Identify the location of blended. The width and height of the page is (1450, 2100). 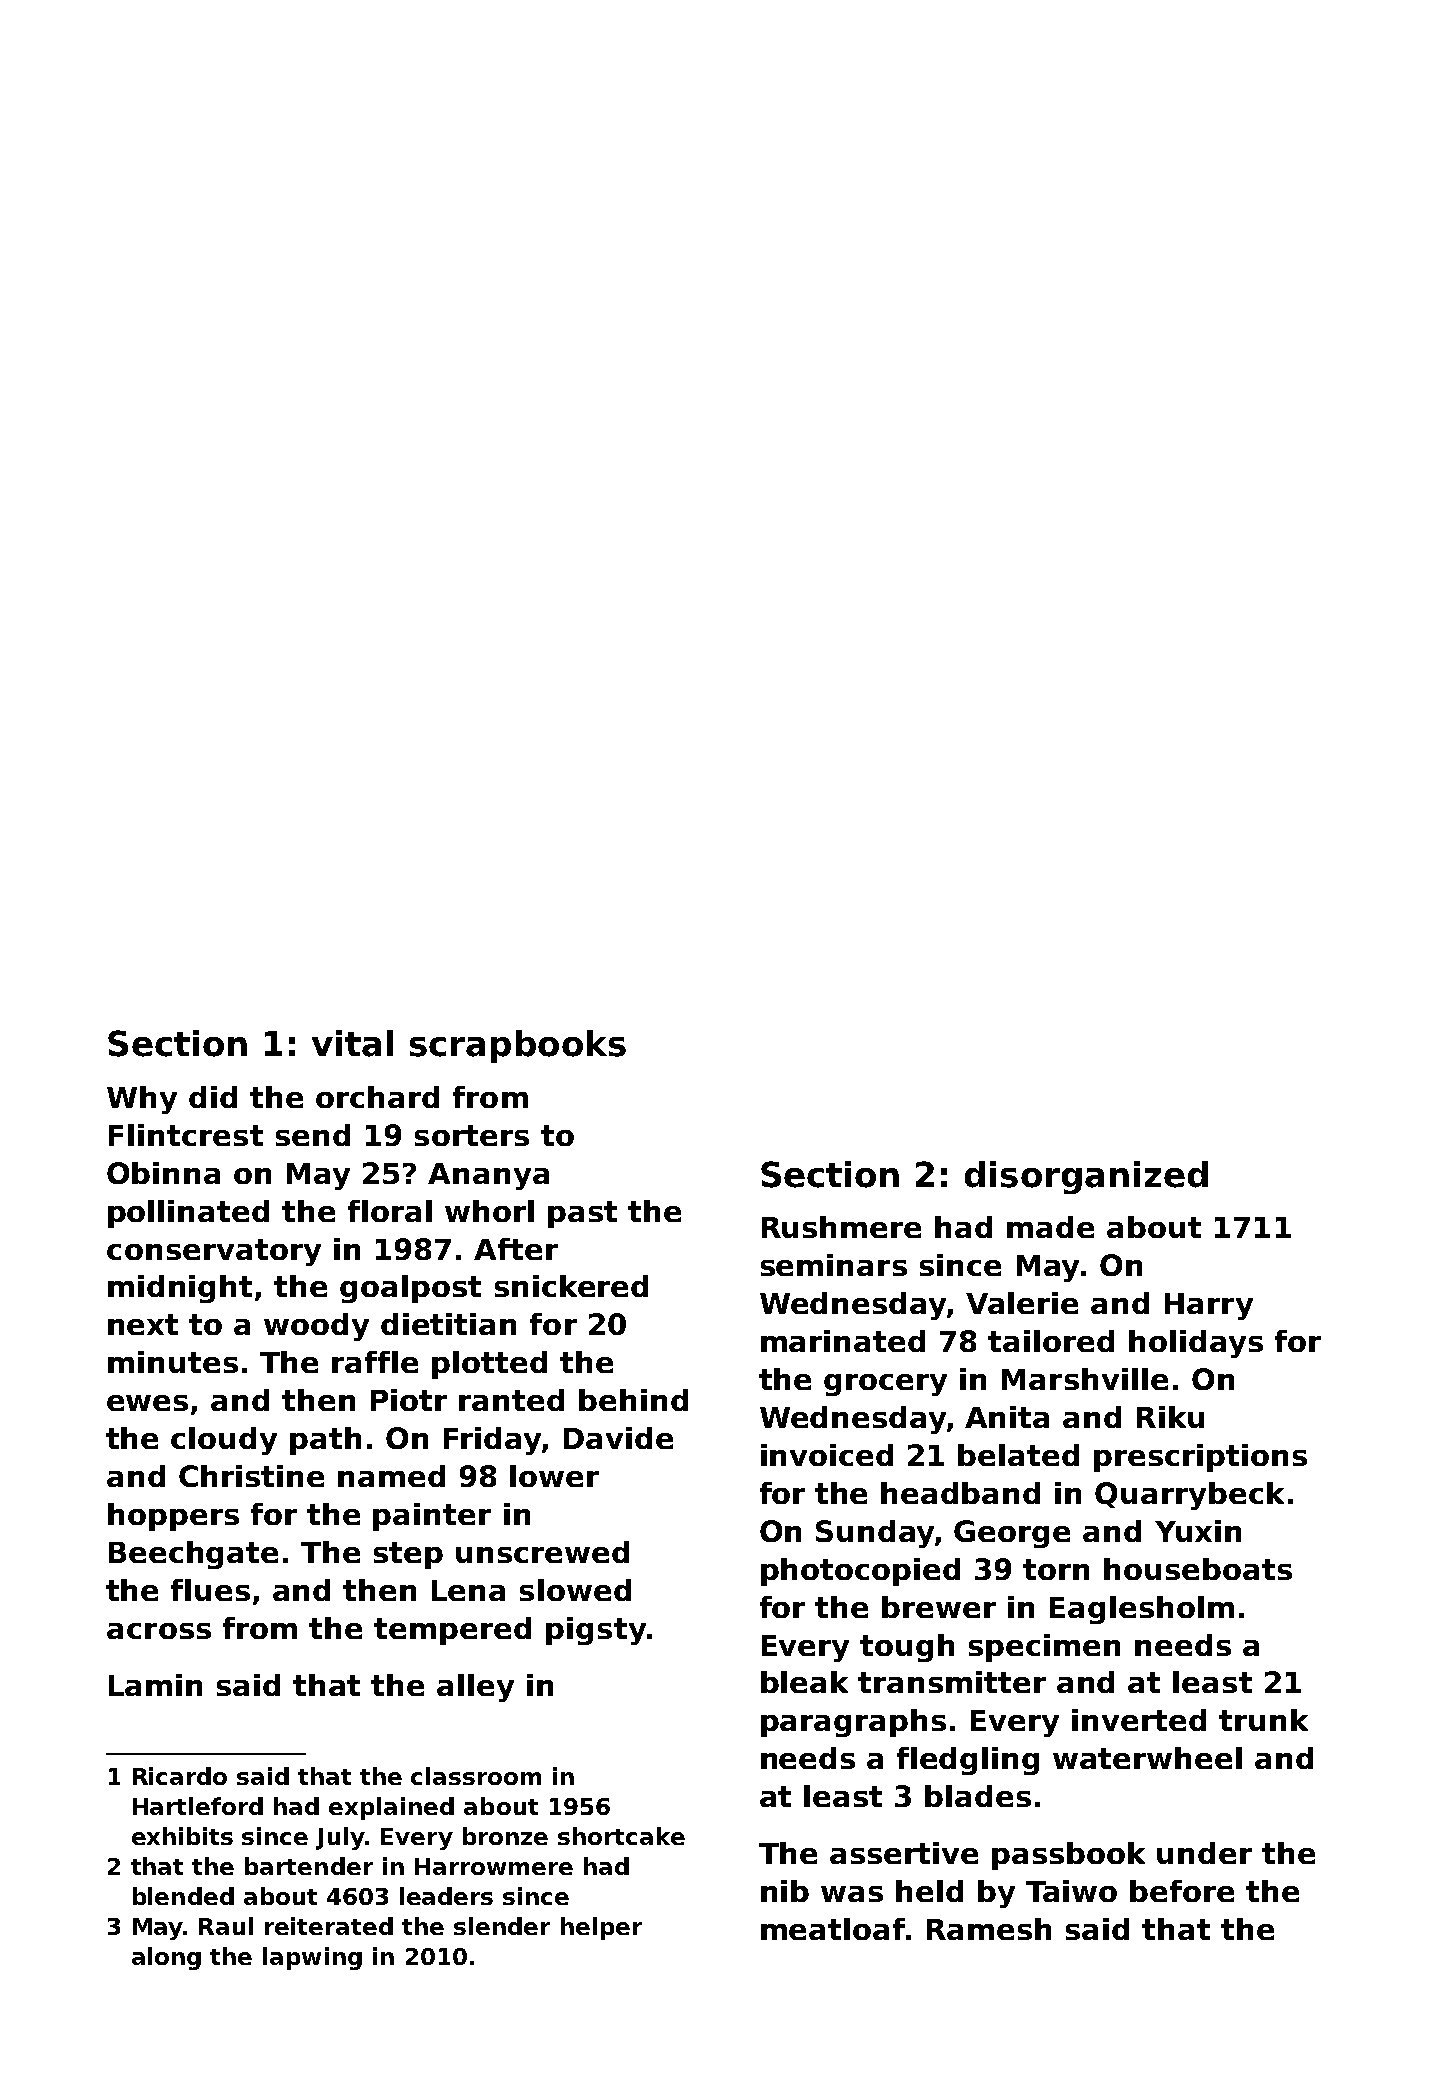
(183, 1896).
